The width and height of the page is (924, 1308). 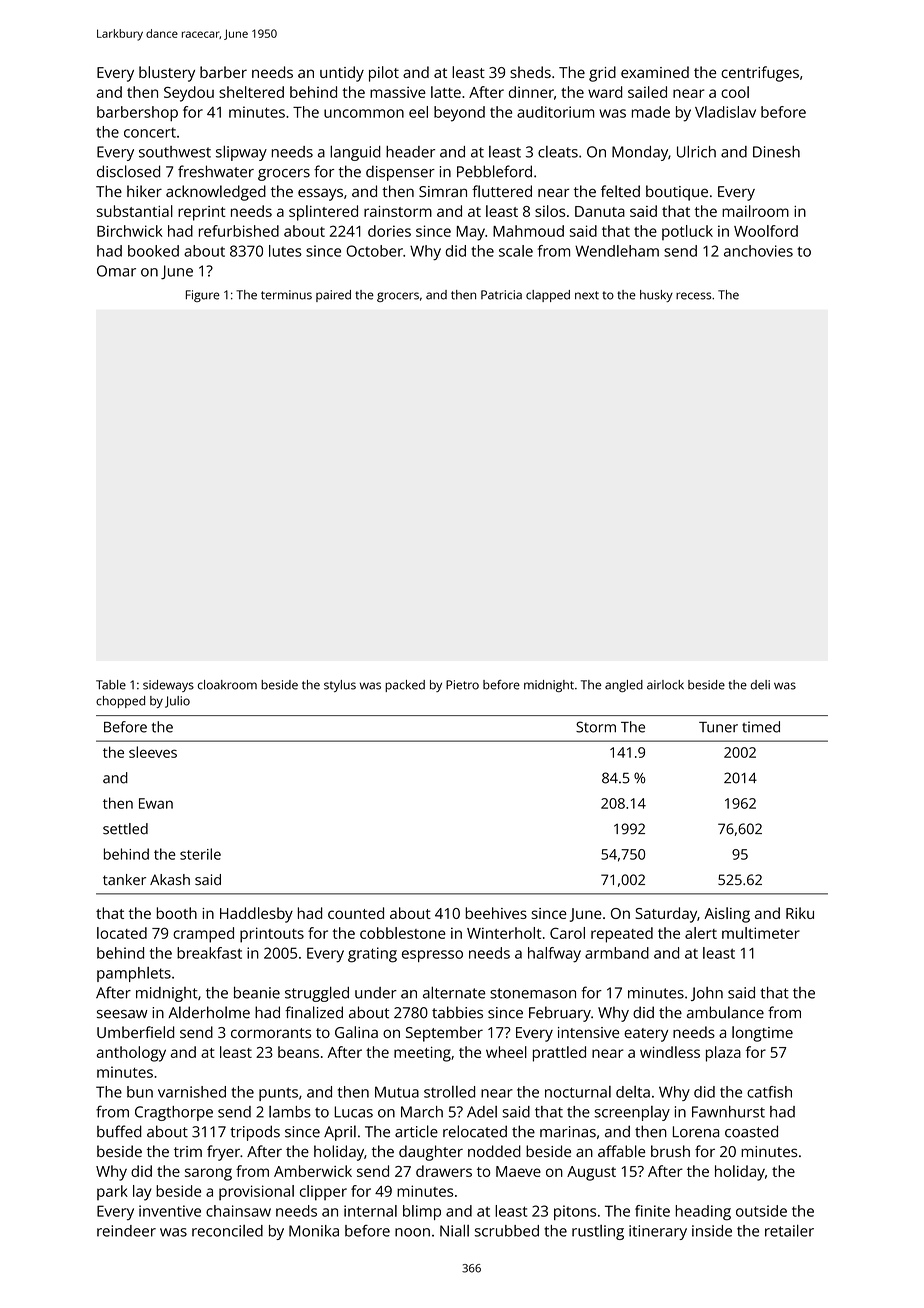 I want to click on Umberfield, so click(x=135, y=1032).
